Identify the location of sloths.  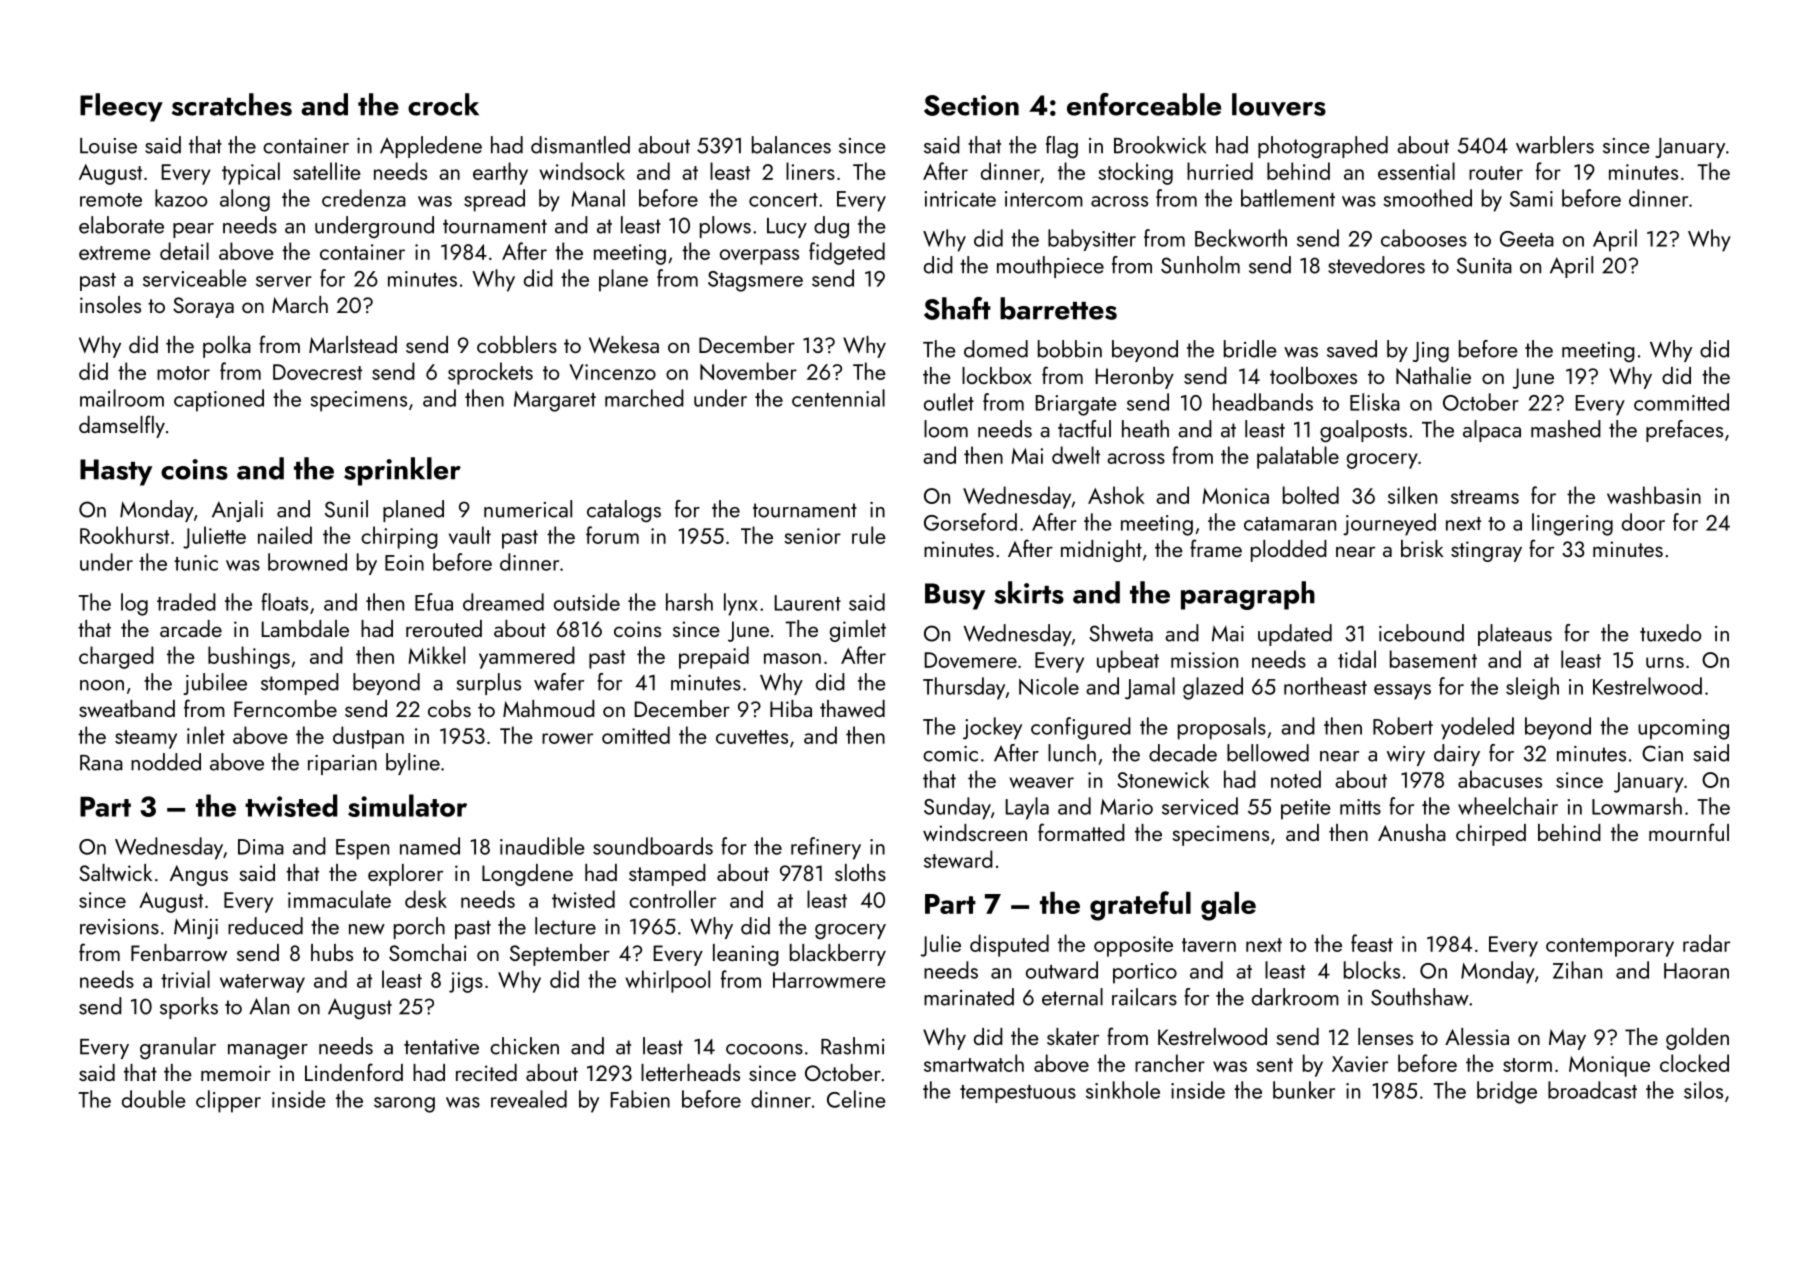
(860, 872).
